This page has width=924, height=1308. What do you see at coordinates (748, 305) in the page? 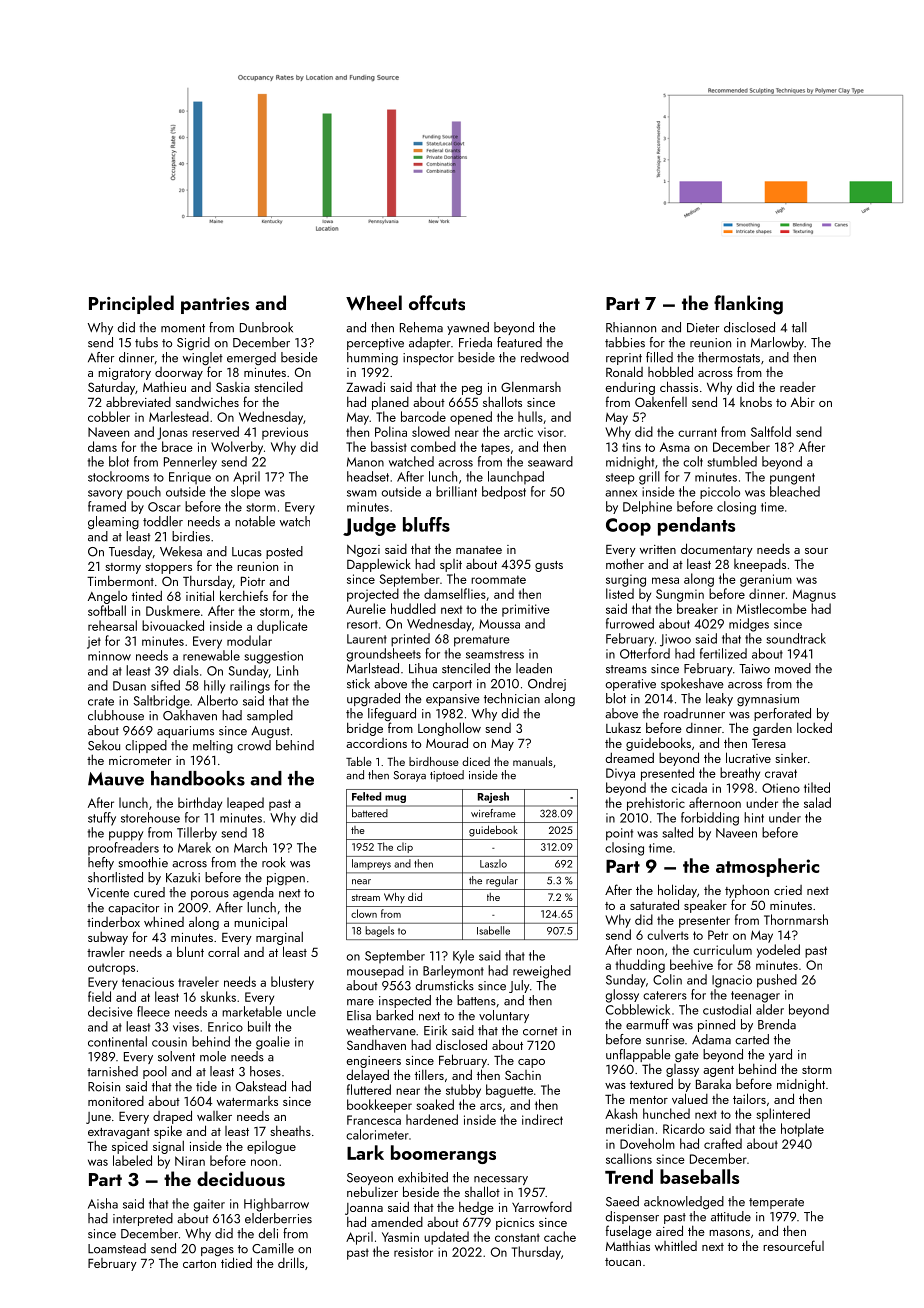
I see `flanking` at bounding box center [748, 305].
